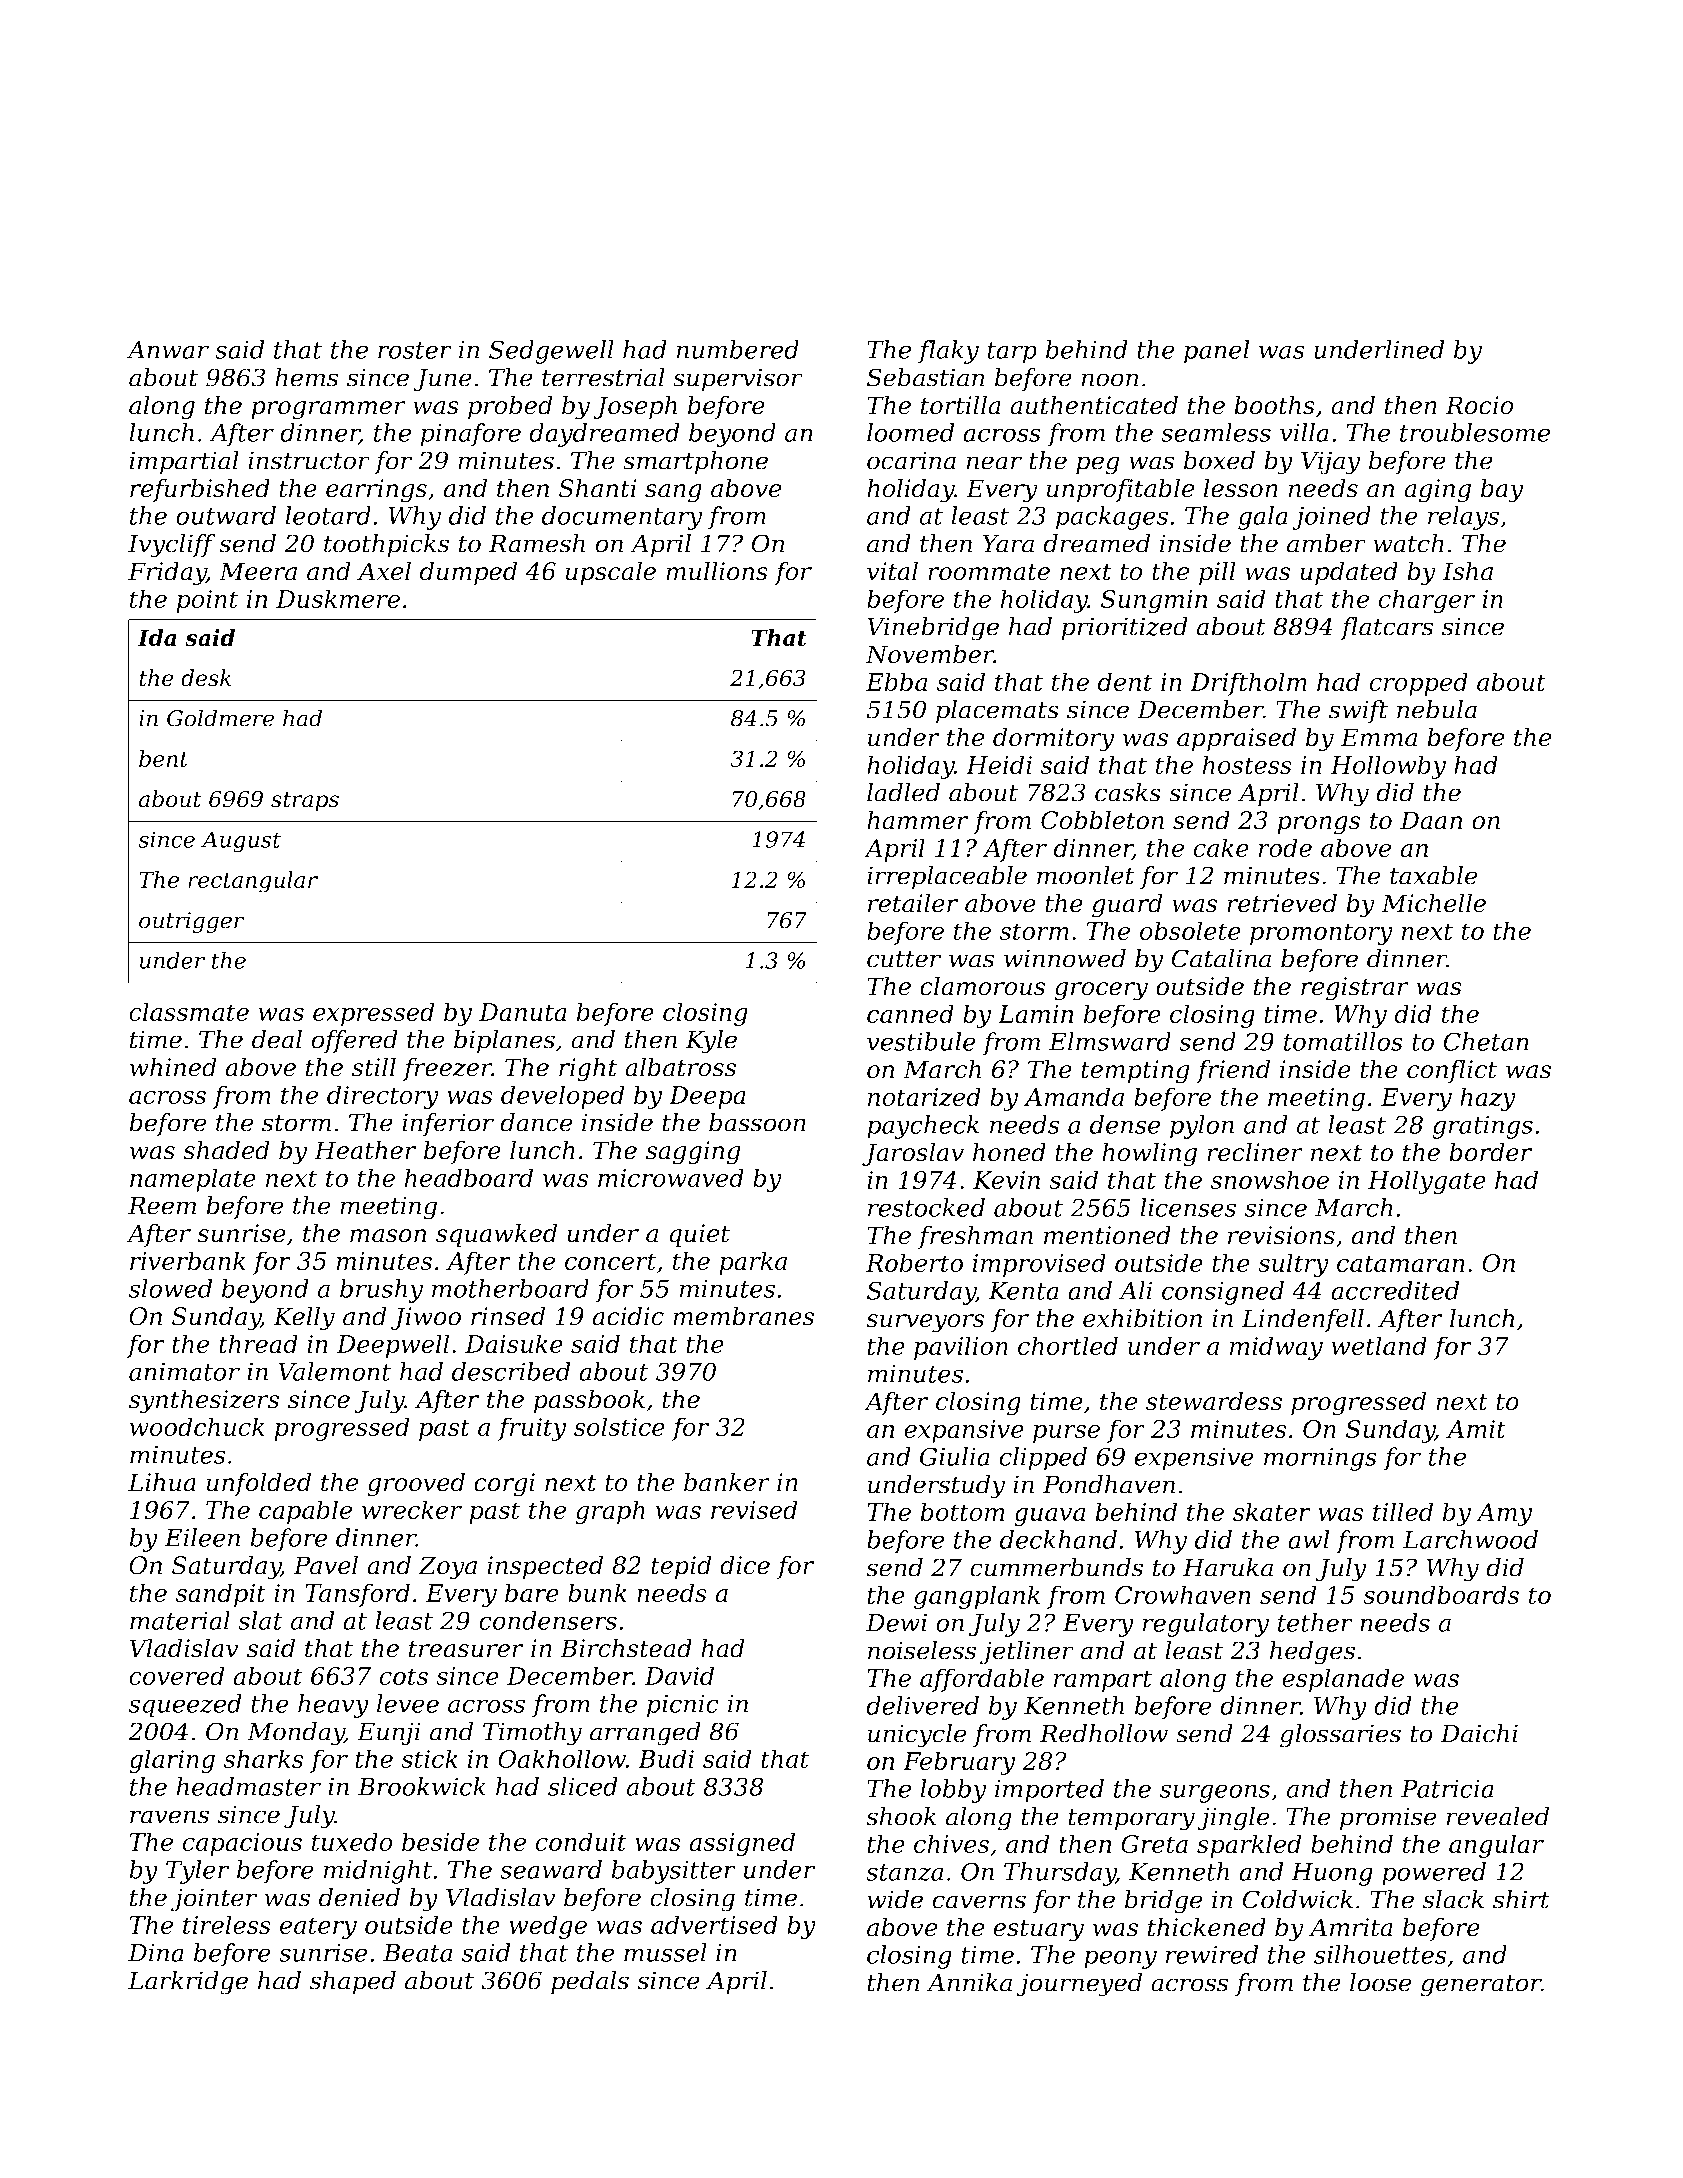 This image has width=1683, height=2178. I want to click on Amit, so click(1476, 1429).
